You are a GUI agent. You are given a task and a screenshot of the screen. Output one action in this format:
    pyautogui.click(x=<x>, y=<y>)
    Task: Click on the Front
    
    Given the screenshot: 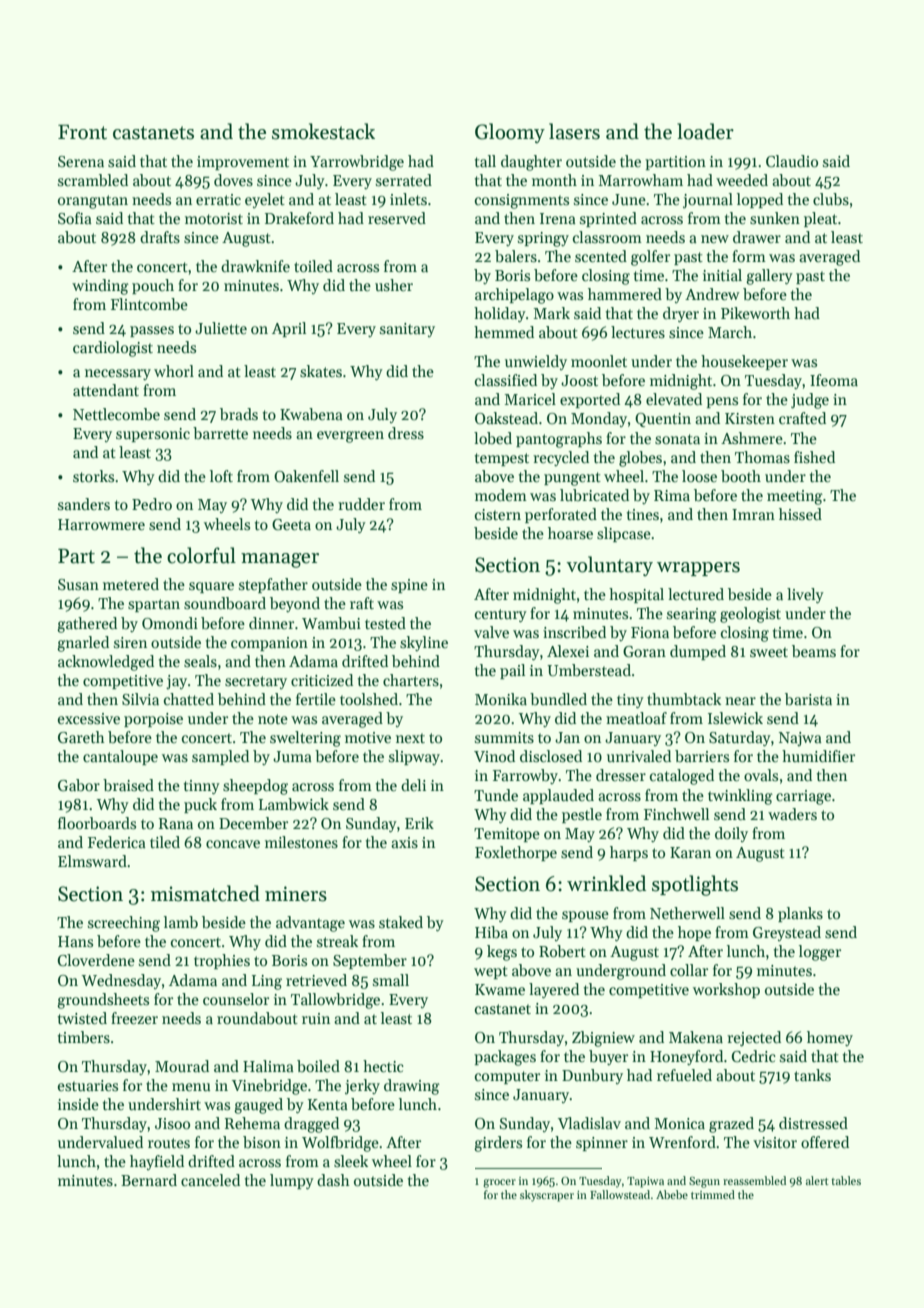 What is the action you would take?
    pyautogui.click(x=82, y=132)
